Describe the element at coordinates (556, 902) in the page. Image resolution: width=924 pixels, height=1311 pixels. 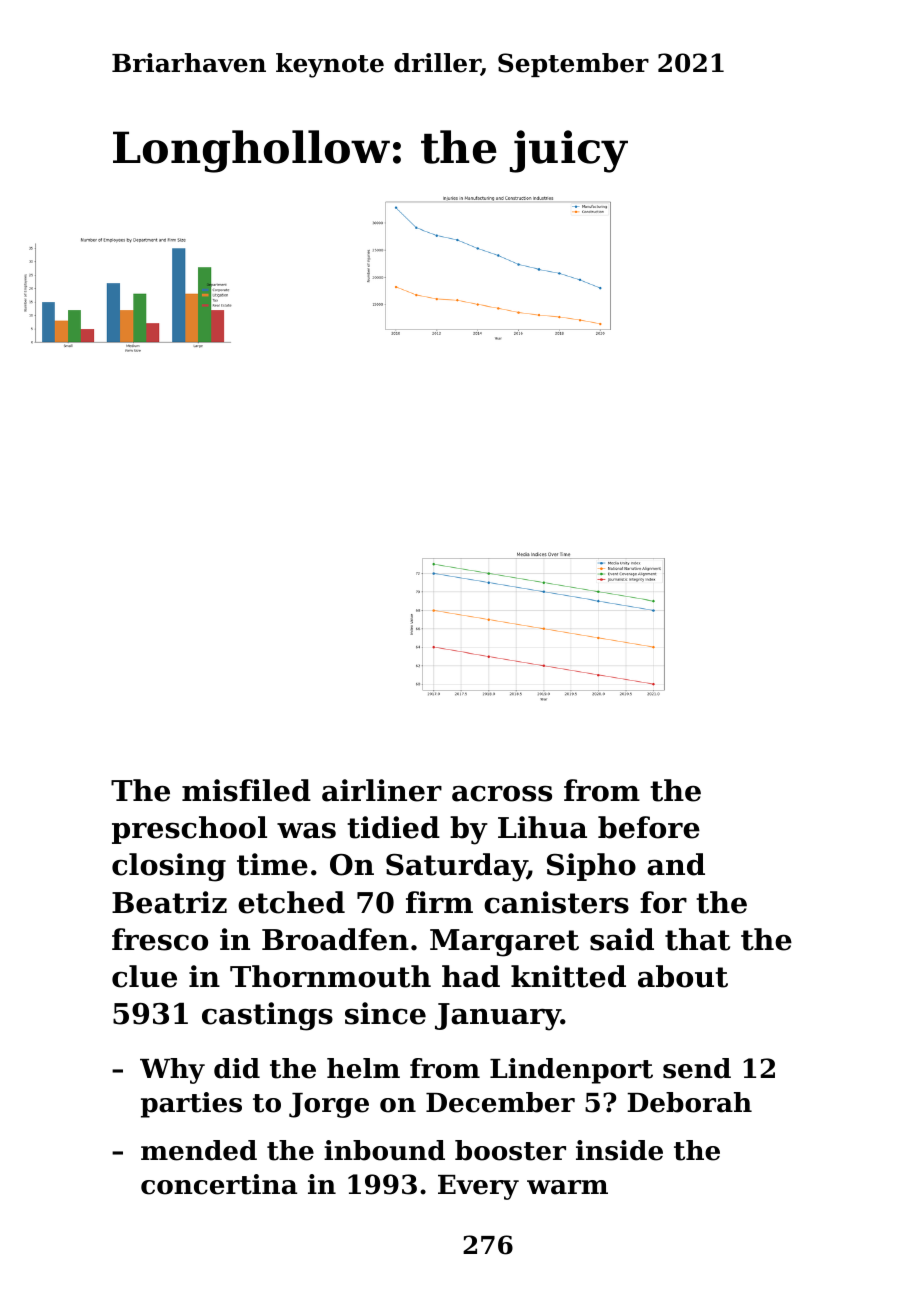
I see `canisters` at that location.
